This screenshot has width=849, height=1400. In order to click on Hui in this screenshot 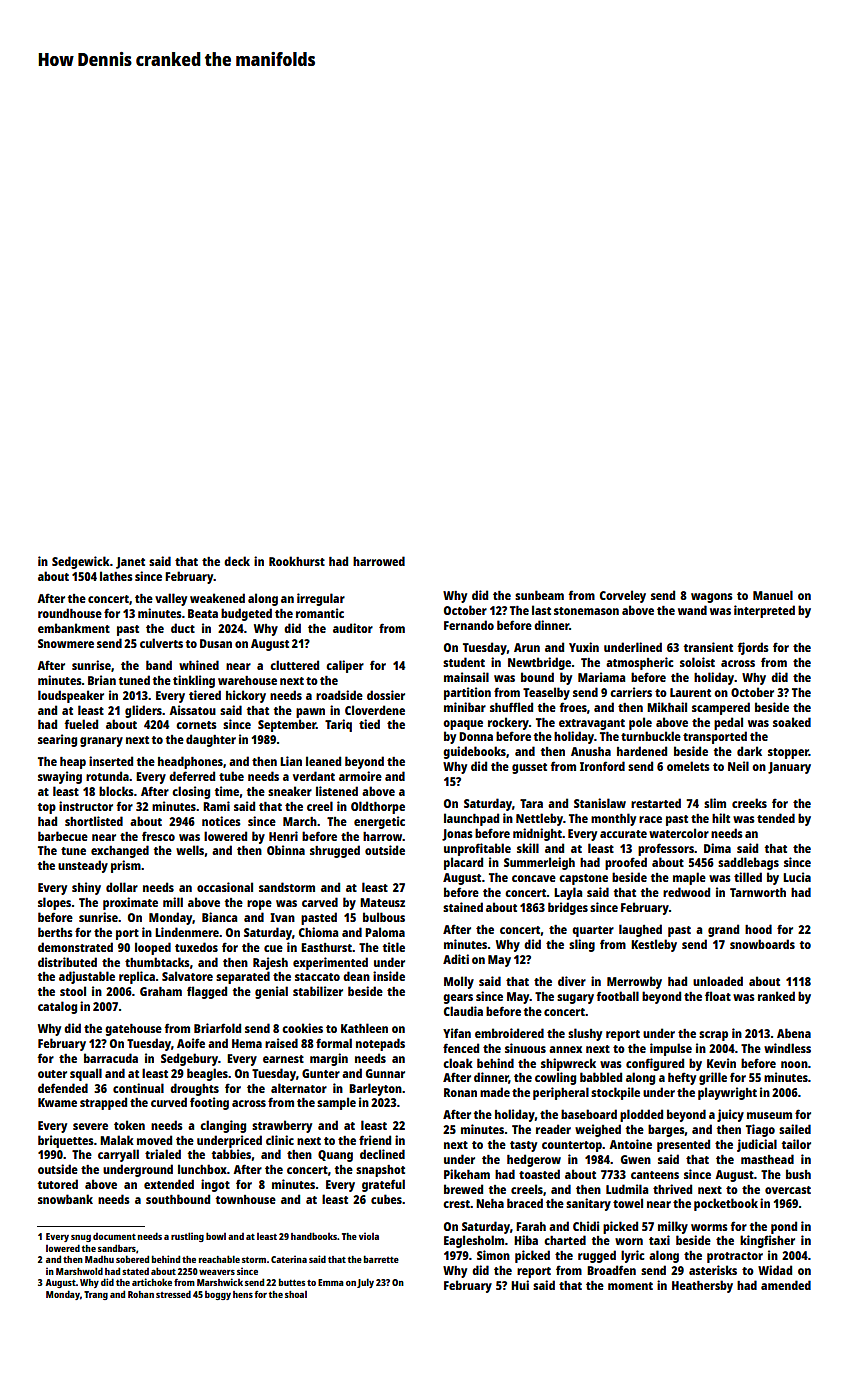, I will do `click(520, 1285)`.
